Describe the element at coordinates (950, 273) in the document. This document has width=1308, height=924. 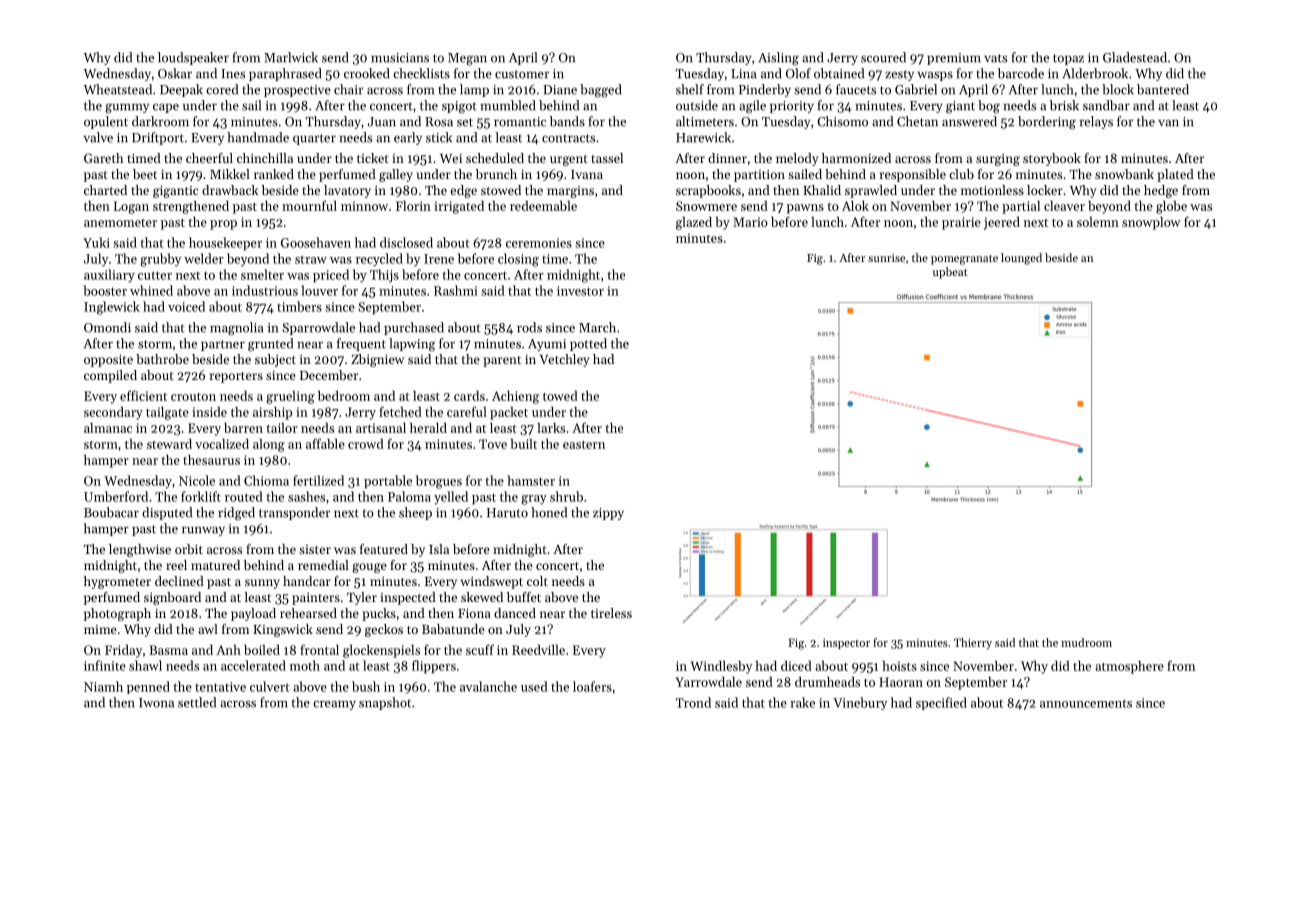
I see `upbeat` at that location.
